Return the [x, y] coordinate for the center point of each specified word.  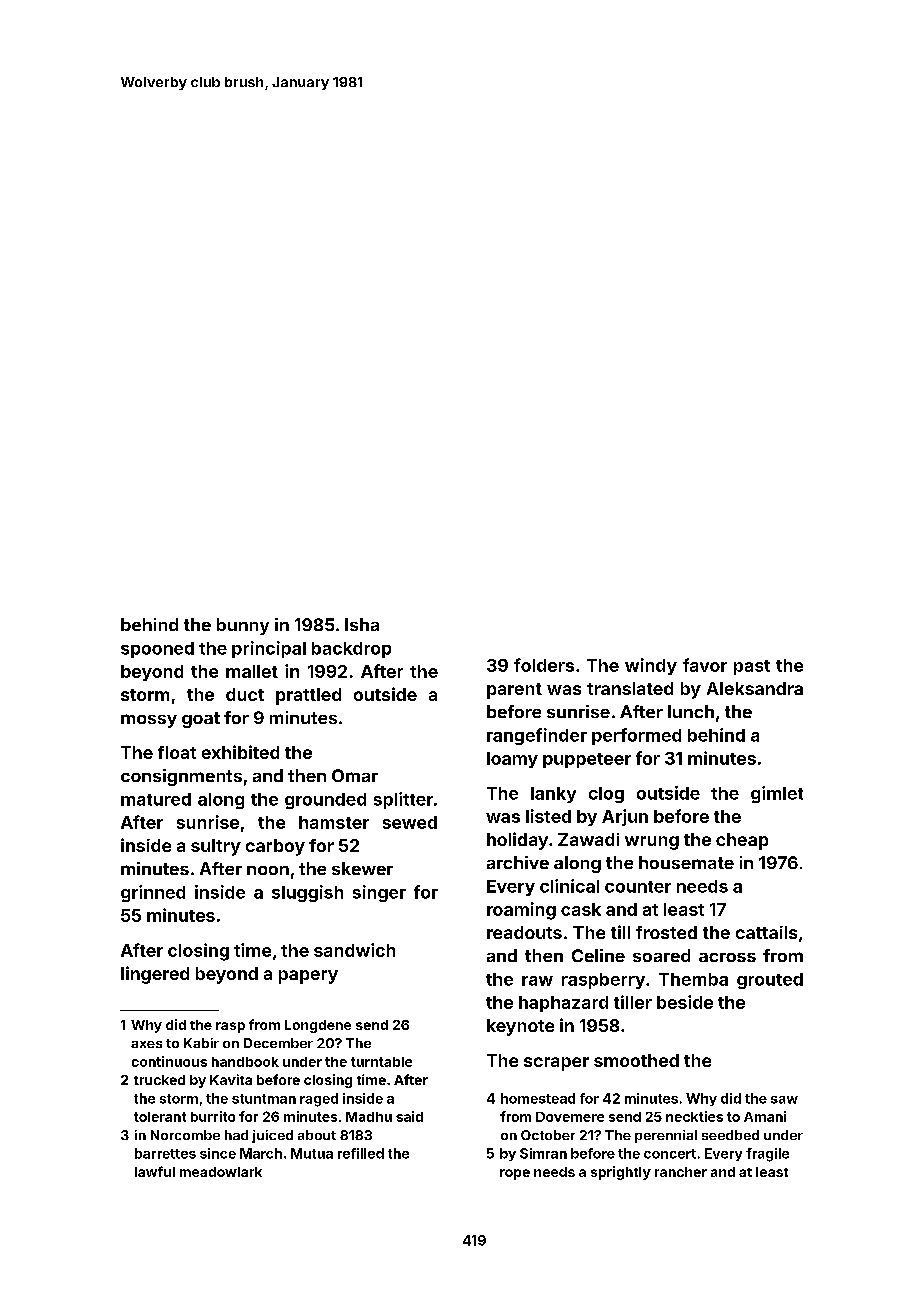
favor [705, 665]
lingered [155, 975]
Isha [362, 624]
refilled [361, 1153]
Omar [355, 775]
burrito [213, 1116]
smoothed [636, 1060]
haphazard [563, 1004]
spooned [157, 650]
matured [156, 799]
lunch [691, 711]
